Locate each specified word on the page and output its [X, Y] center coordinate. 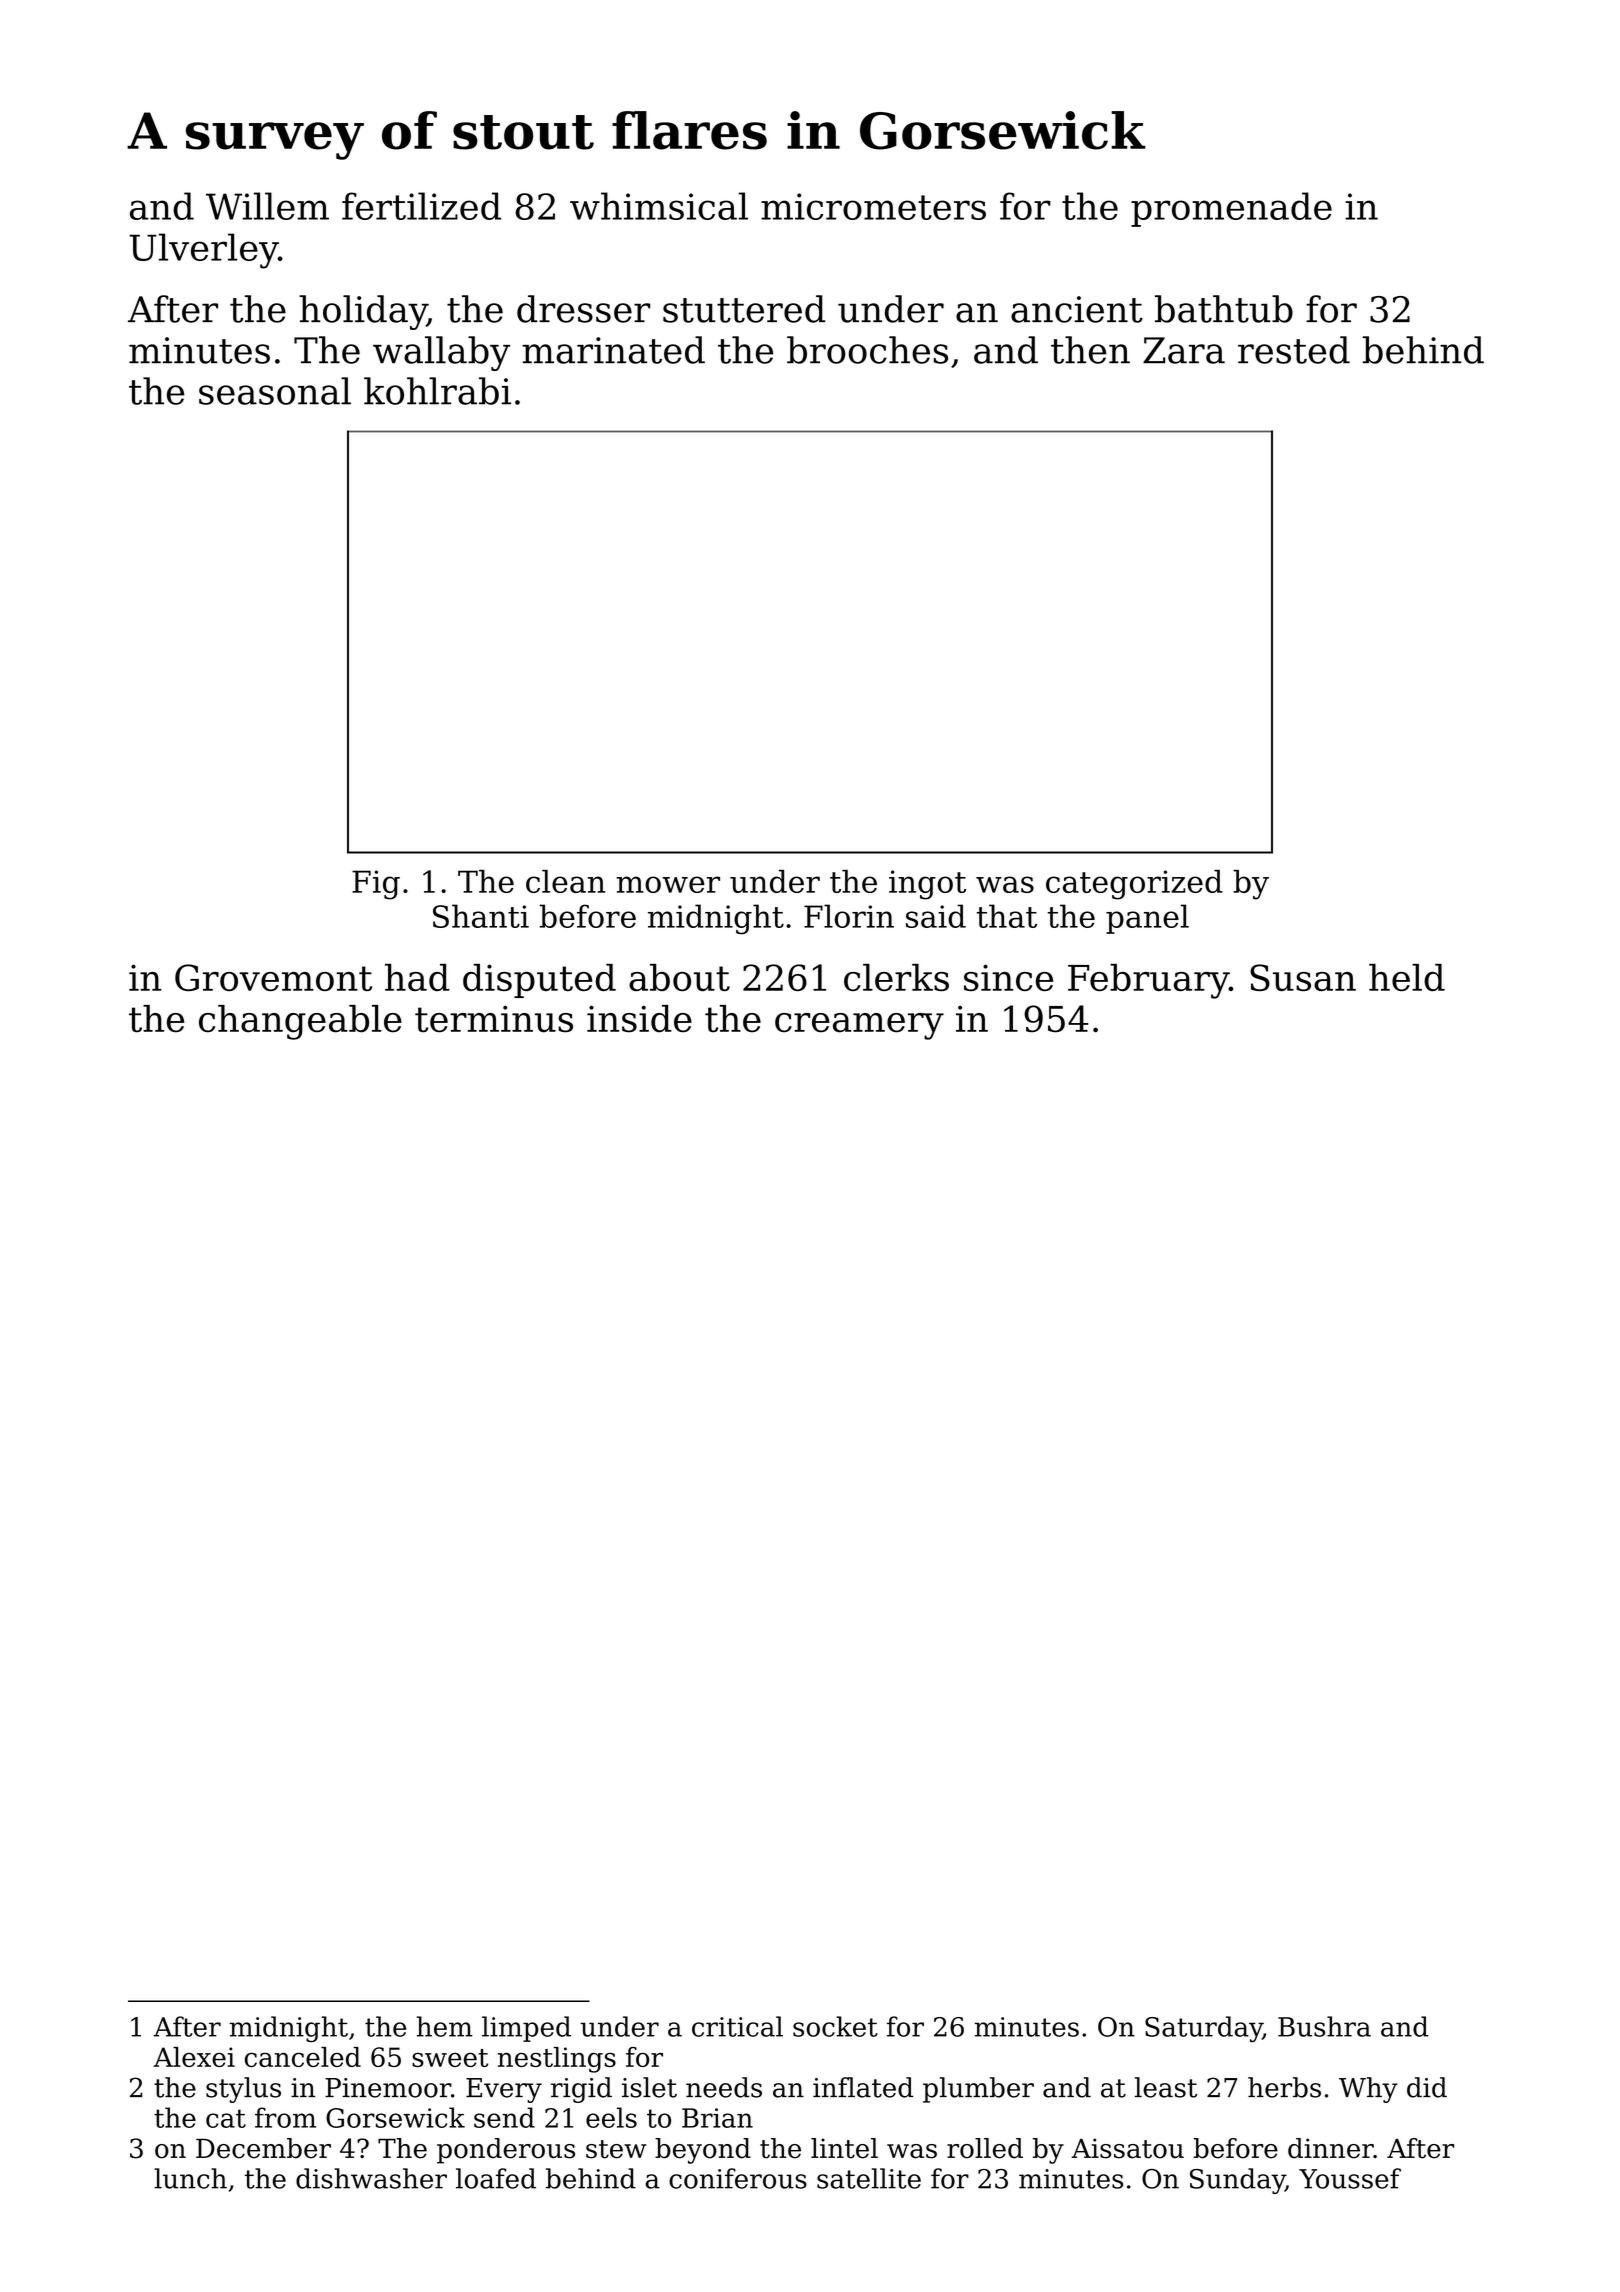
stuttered [744, 309]
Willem [267, 206]
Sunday [1237, 2181]
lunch [190, 2178]
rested [1294, 350]
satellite [869, 2178]
